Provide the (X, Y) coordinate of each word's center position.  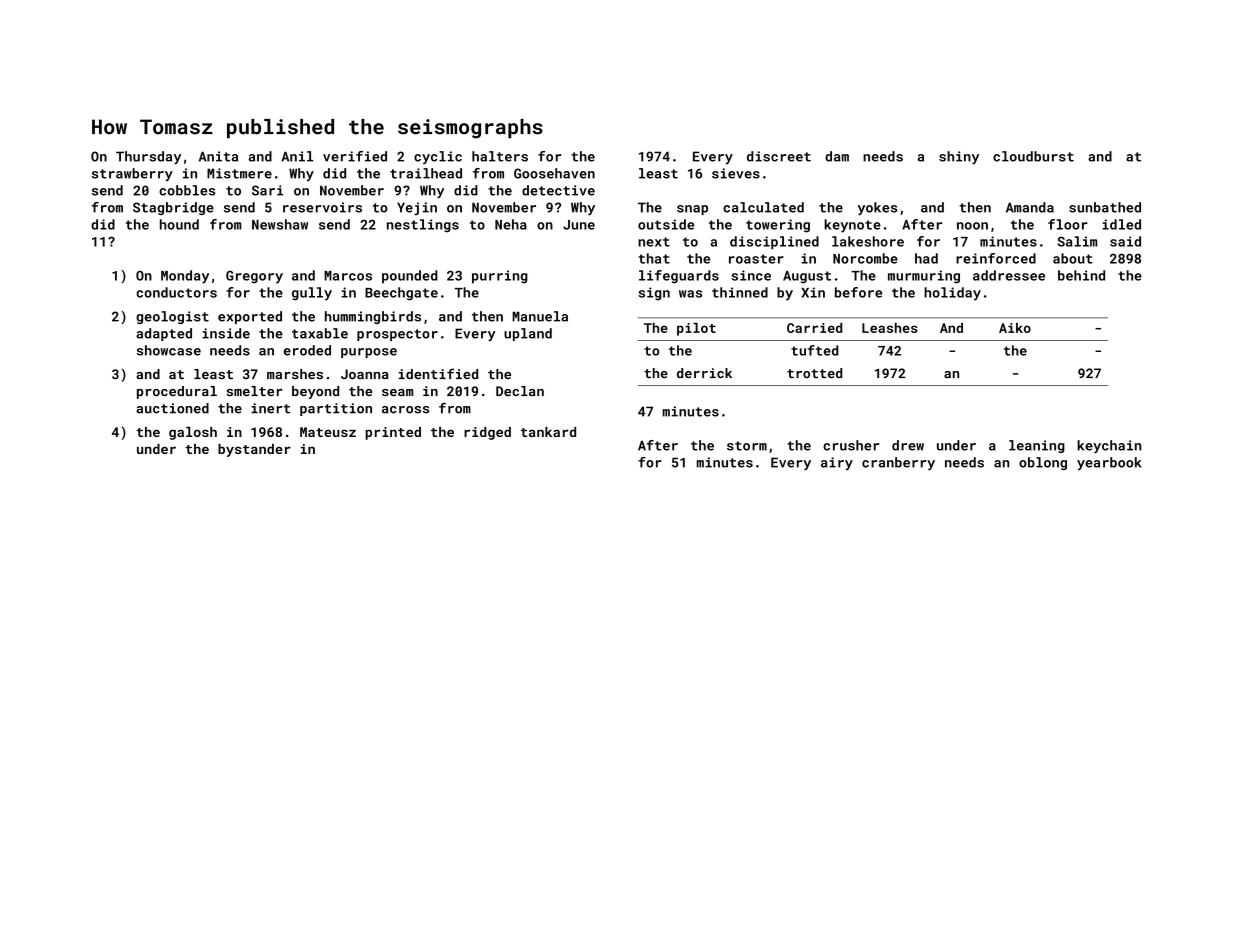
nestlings (423, 226)
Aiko (1015, 328)
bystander (254, 450)
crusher (851, 445)
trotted (814, 373)
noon (972, 226)
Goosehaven (554, 173)
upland (528, 334)
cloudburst (1033, 156)
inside (226, 333)
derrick (704, 373)
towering (778, 226)
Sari (267, 190)
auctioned (172, 408)
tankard (548, 432)
